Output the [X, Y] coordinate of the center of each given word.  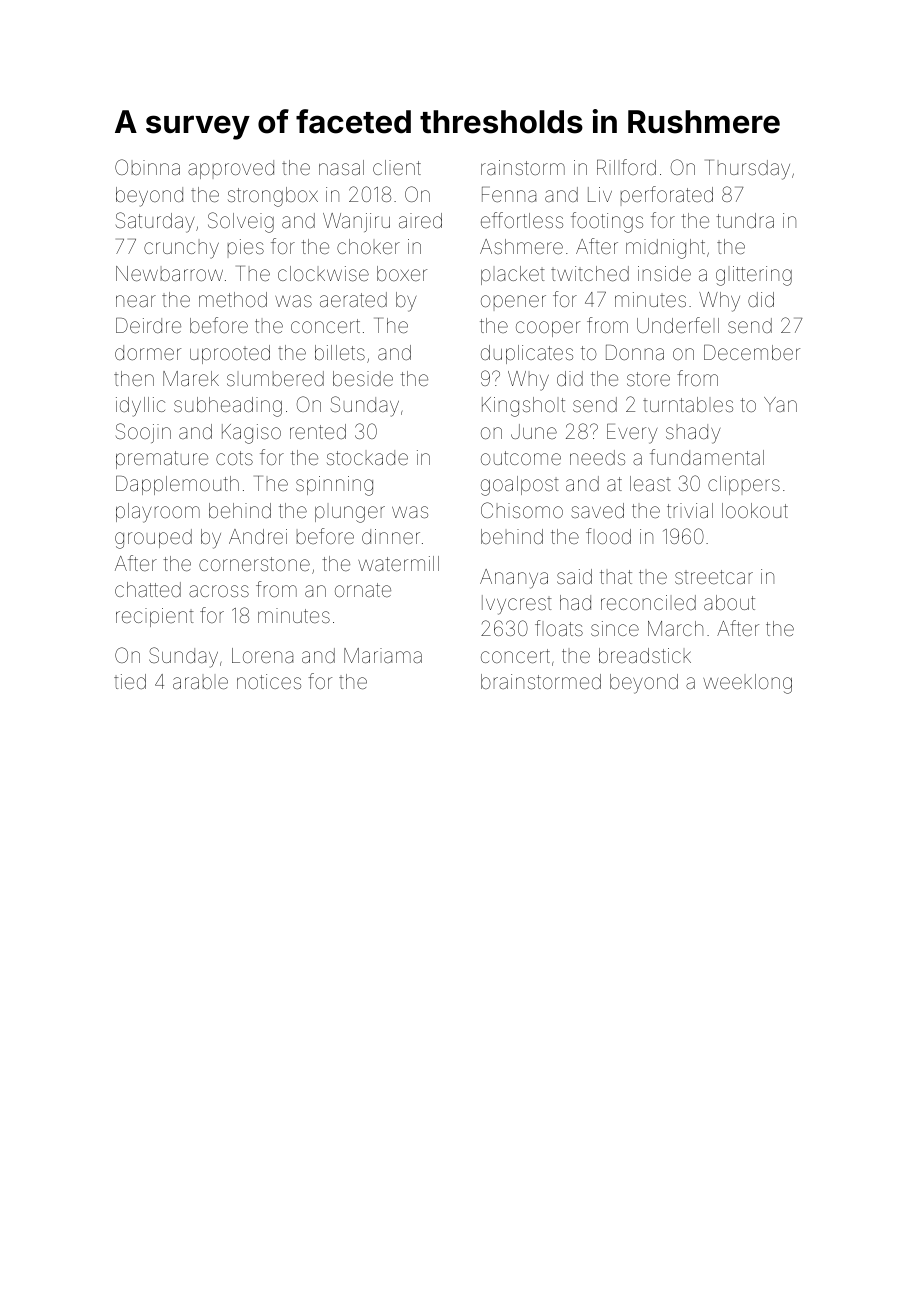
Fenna [509, 194]
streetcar [714, 577]
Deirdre [148, 325]
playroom [158, 513]
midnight [665, 249]
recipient [155, 617]
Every [632, 434]
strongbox [273, 197]
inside [664, 273]
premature [162, 460]
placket [513, 275]
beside [363, 378]
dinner [391, 536]
